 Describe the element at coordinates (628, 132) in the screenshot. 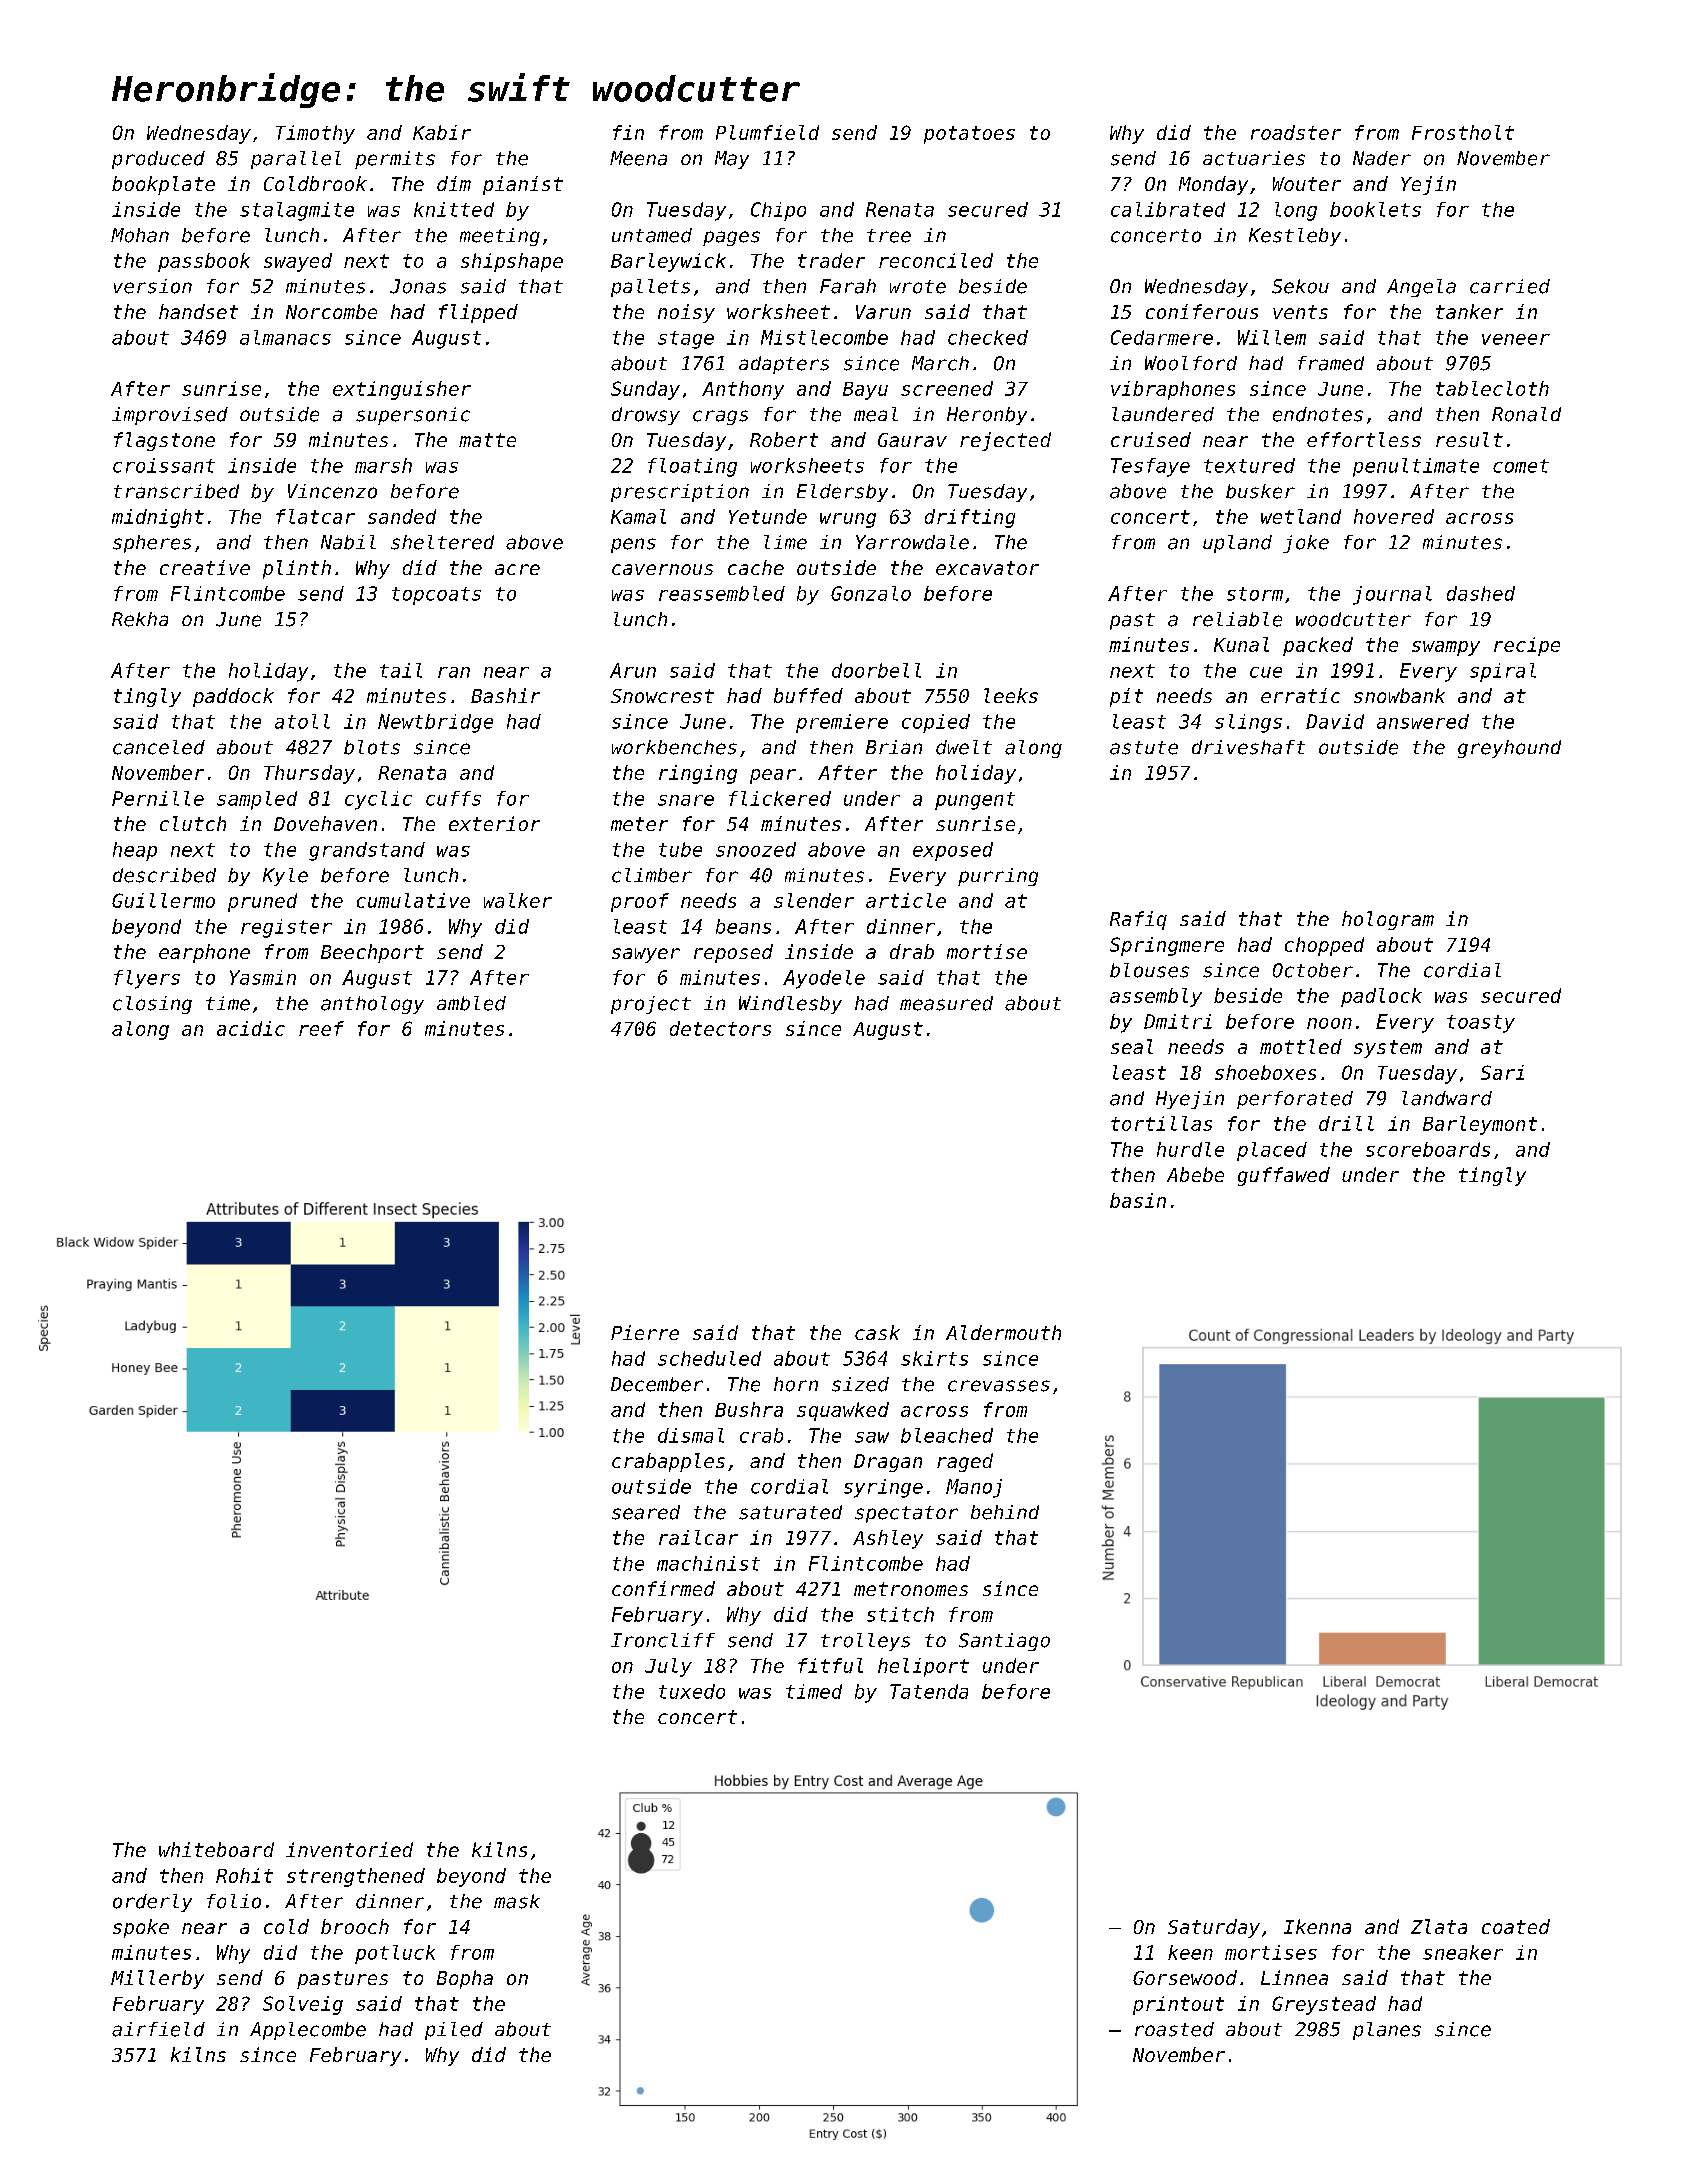

I see `fin` at that location.
